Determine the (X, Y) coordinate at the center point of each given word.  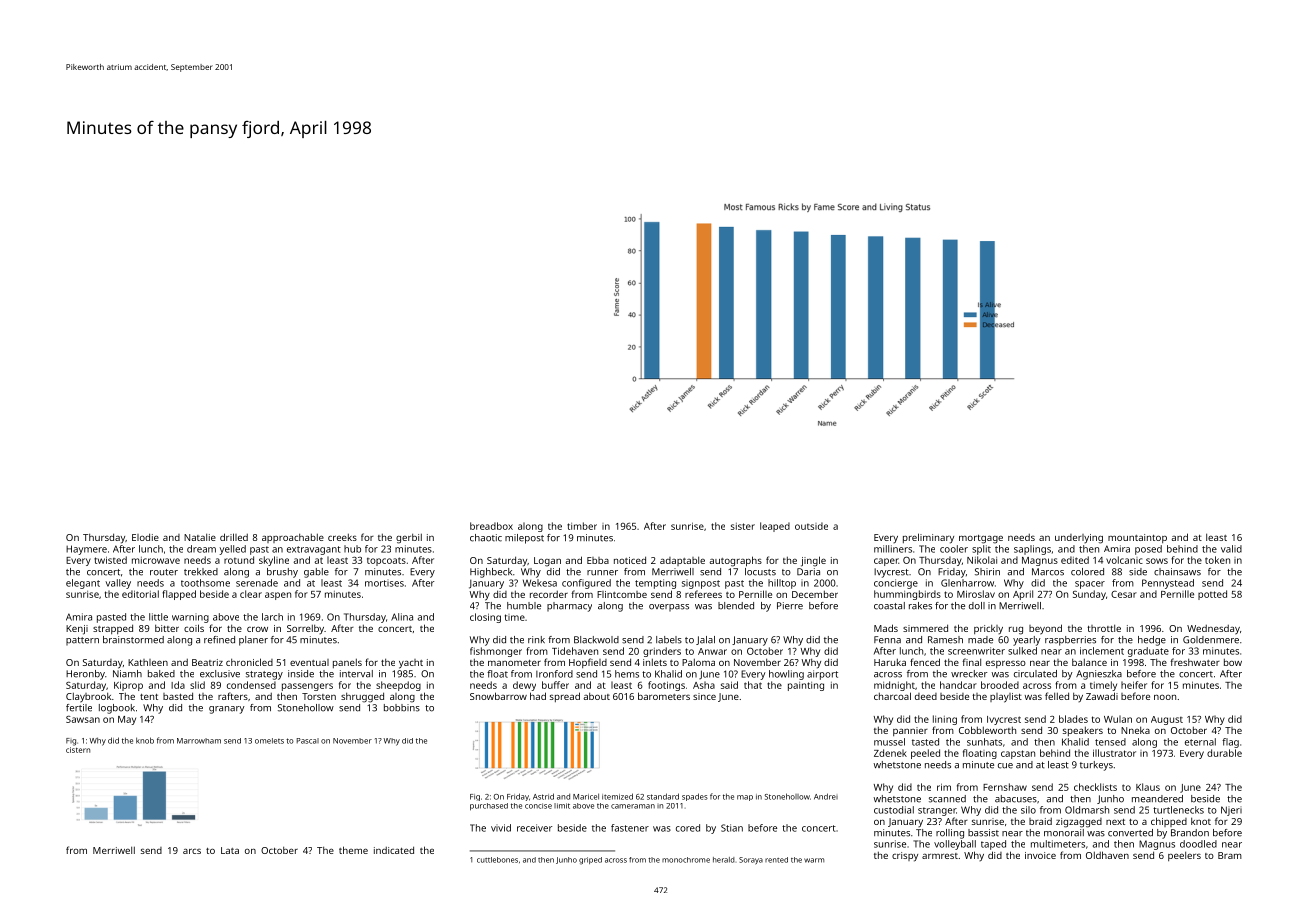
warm (814, 860)
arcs (192, 851)
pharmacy (569, 607)
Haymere (86, 550)
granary (227, 710)
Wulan (1118, 719)
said (729, 685)
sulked (1022, 651)
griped (590, 861)
